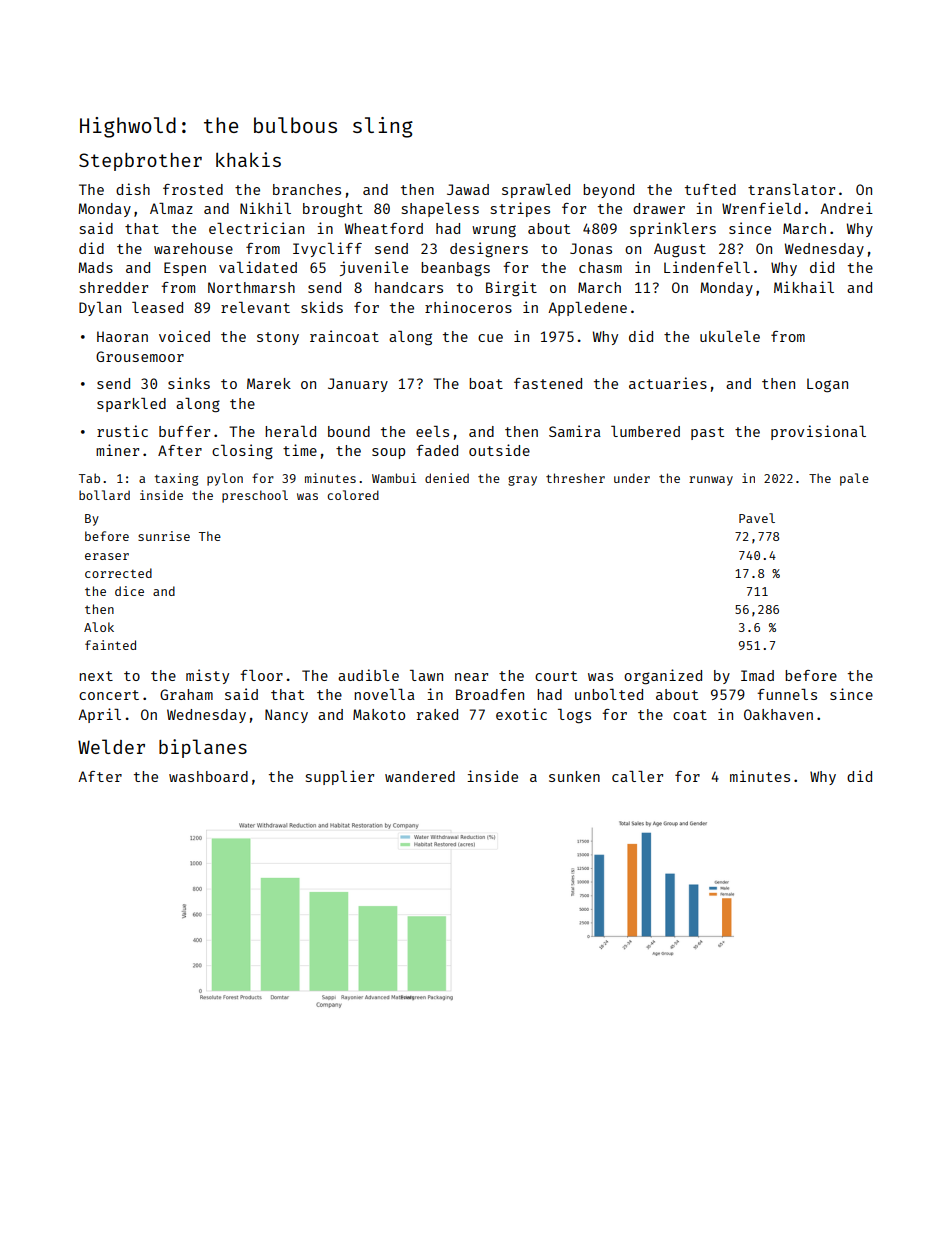 This screenshot has height=1233, width=952. Describe the element at coordinates (455, 269) in the screenshot. I see `beanbags` at that location.
